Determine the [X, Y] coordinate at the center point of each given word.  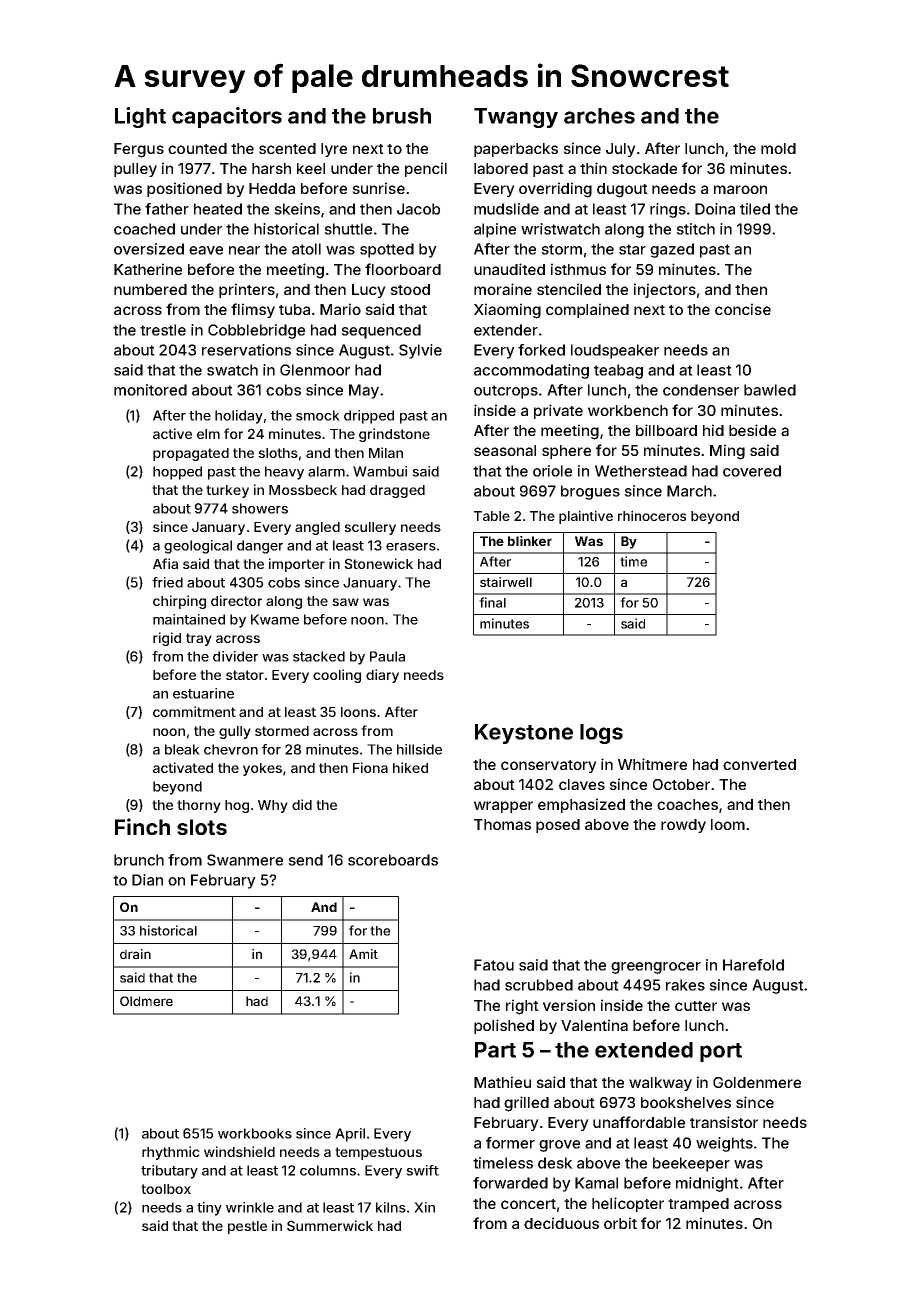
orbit [620, 1223]
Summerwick [330, 1225]
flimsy [253, 310]
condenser [701, 390]
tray [199, 639]
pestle [247, 1227]
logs [601, 734]
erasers [411, 547]
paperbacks [516, 150]
